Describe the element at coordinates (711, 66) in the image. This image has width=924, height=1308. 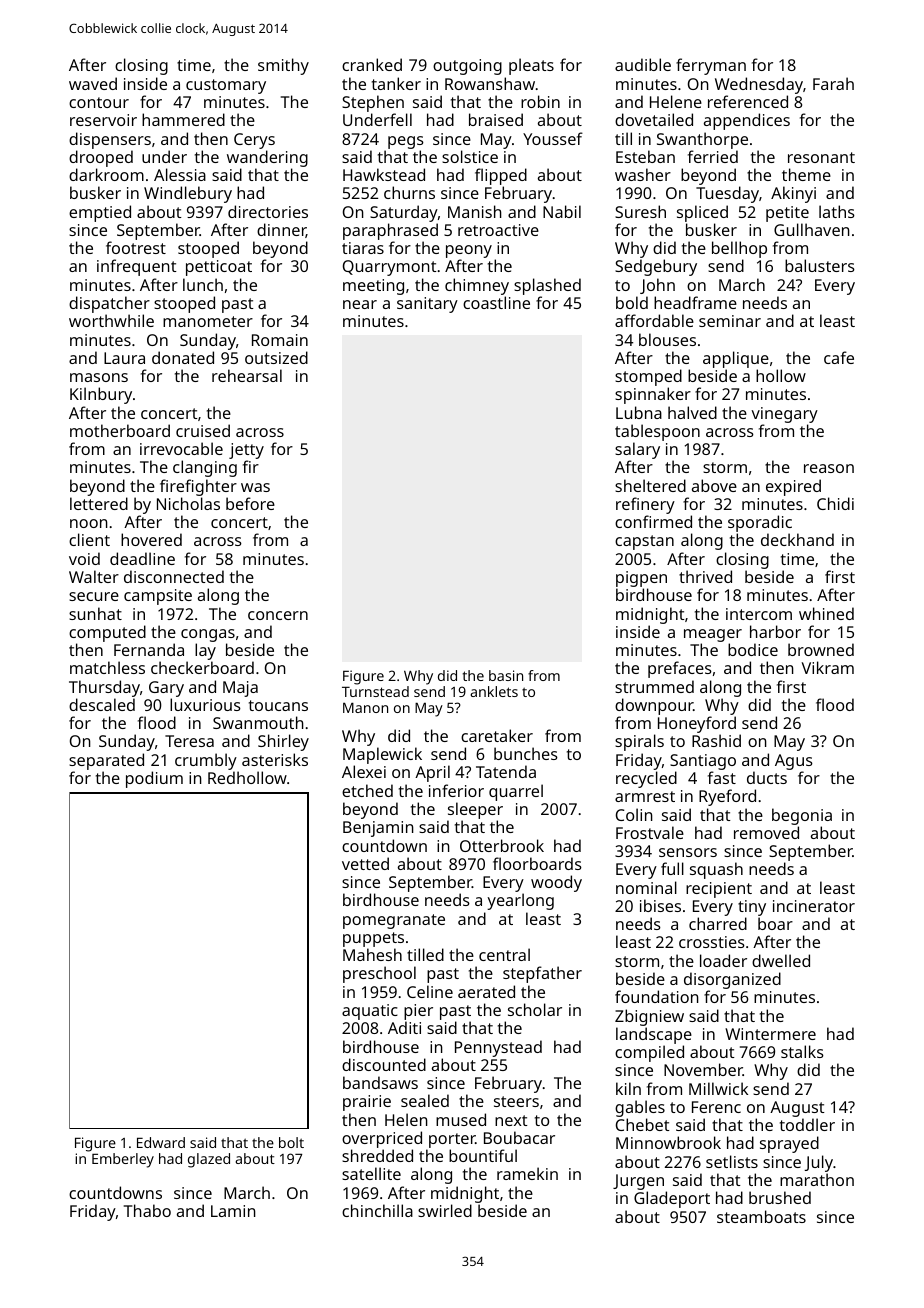
I see `ferryman` at that location.
